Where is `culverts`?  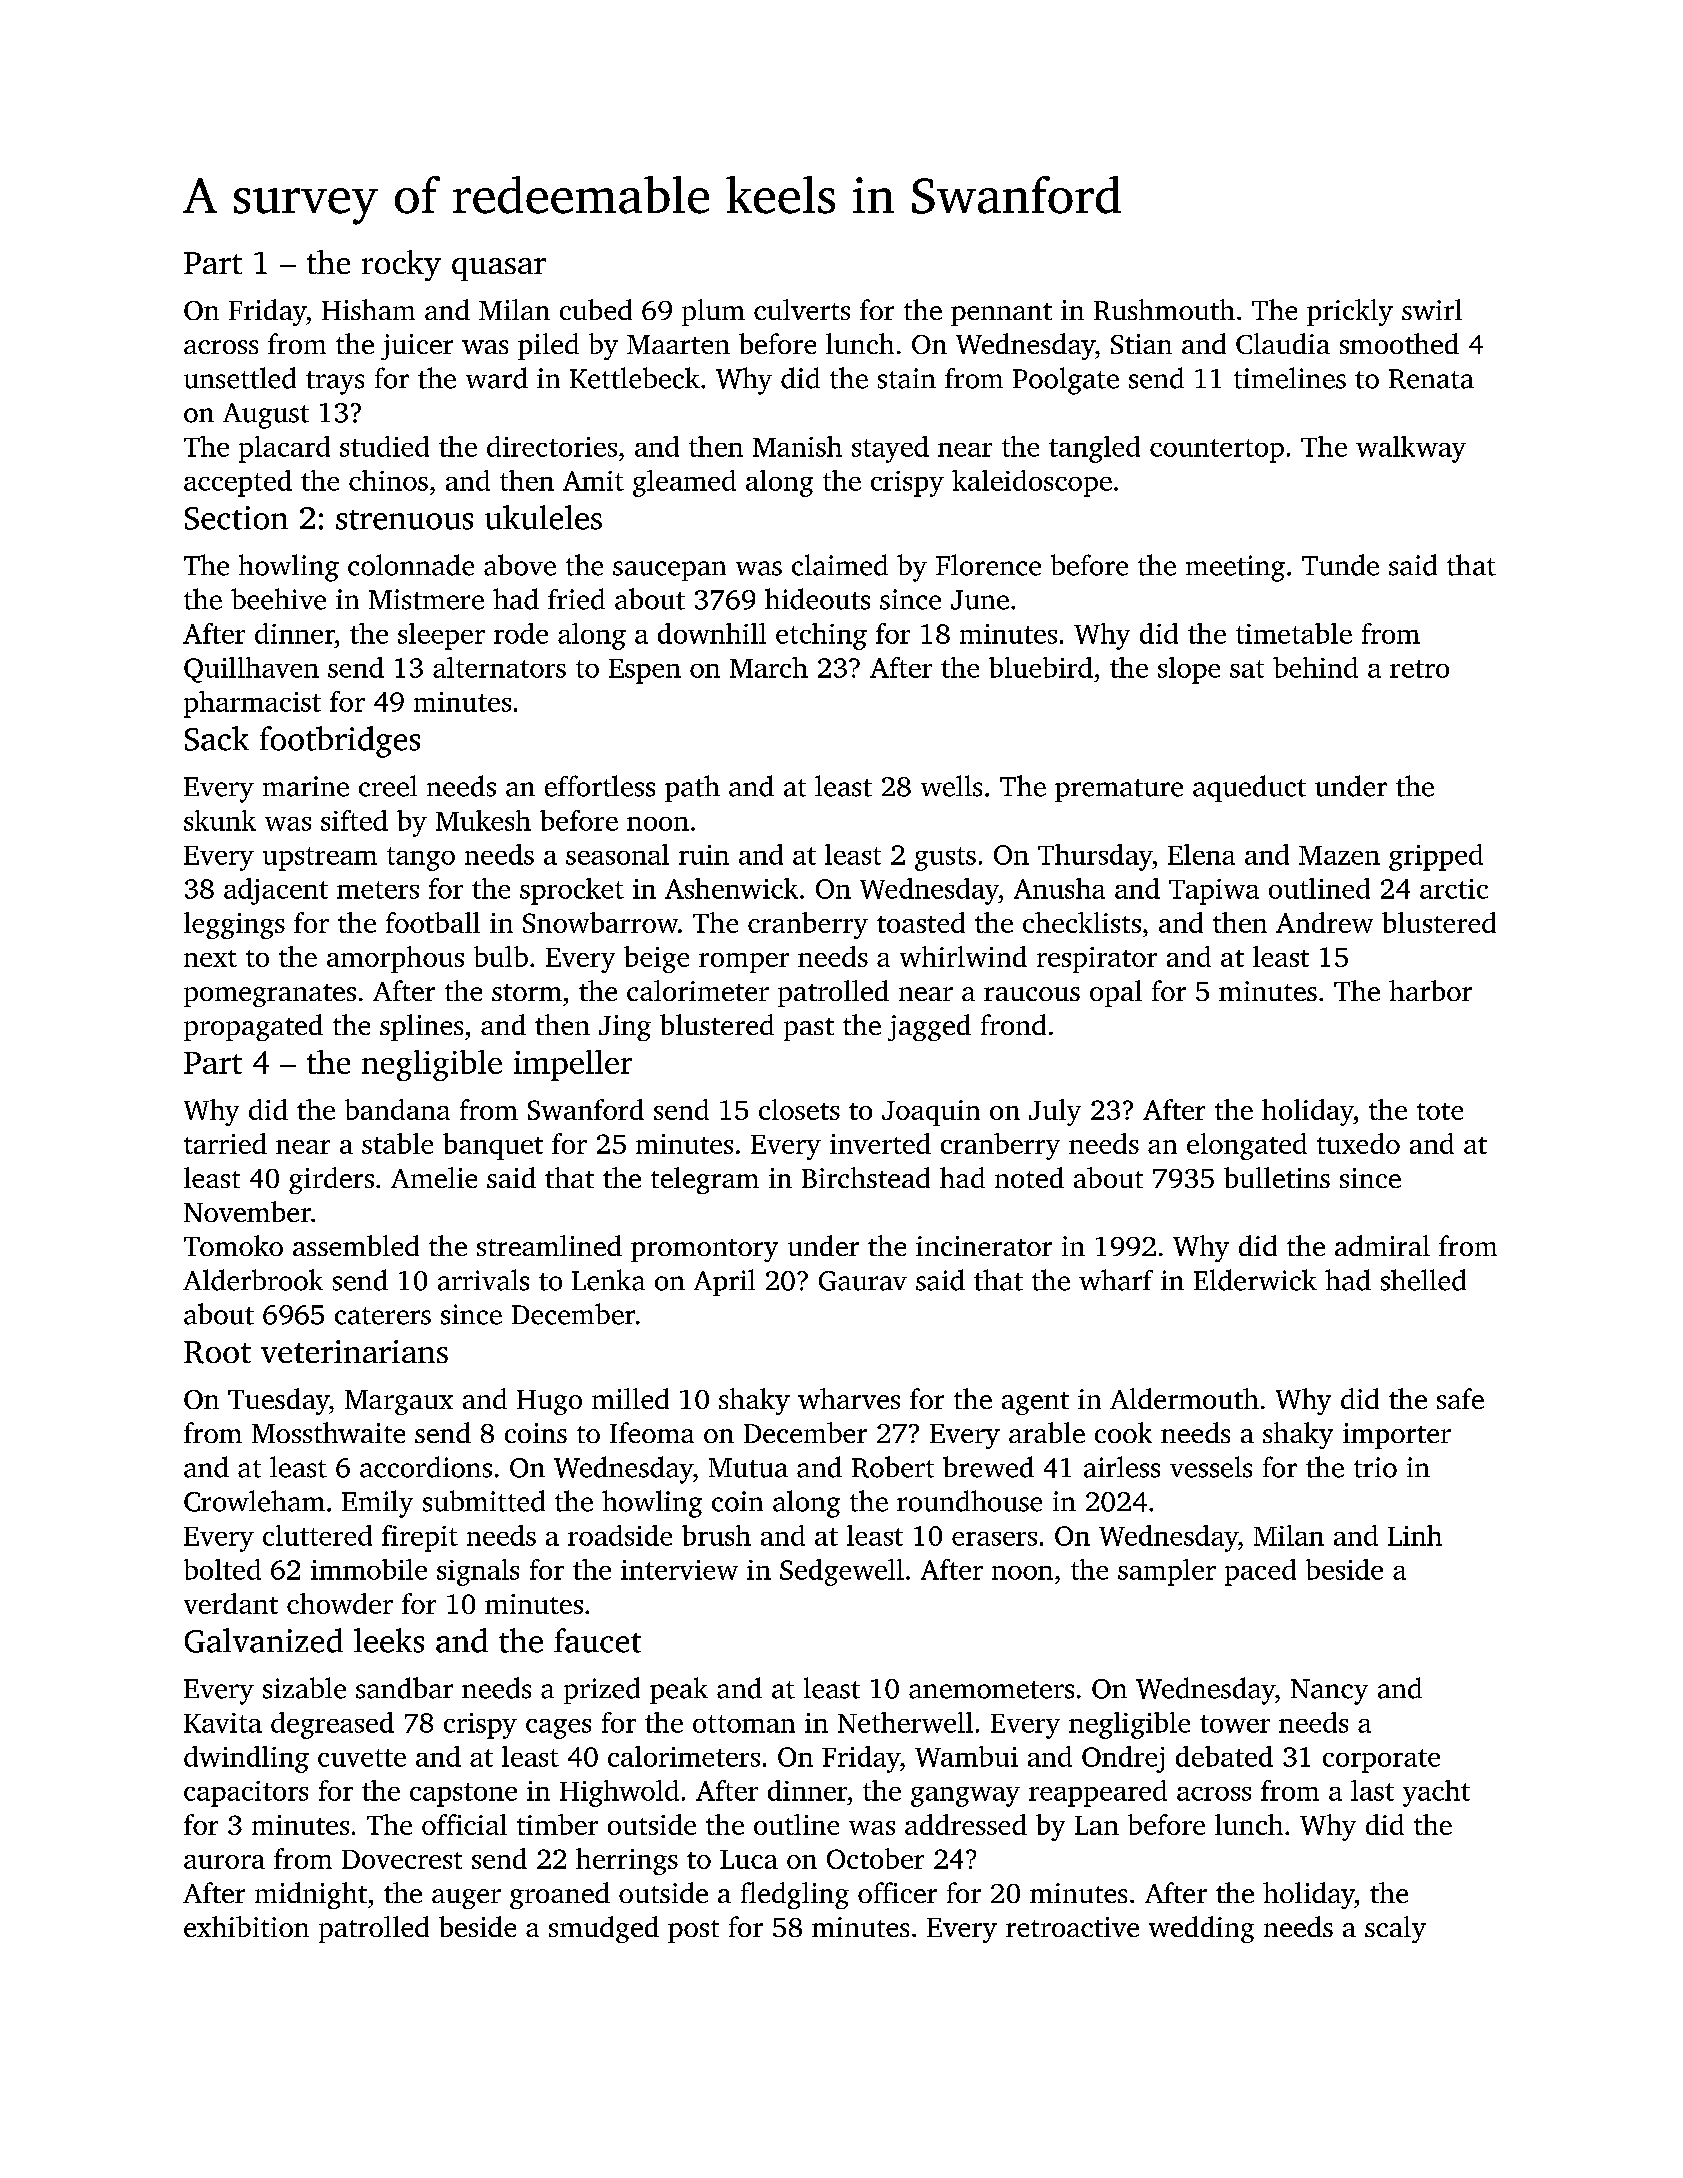
culverts is located at coordinates (802, 309).
